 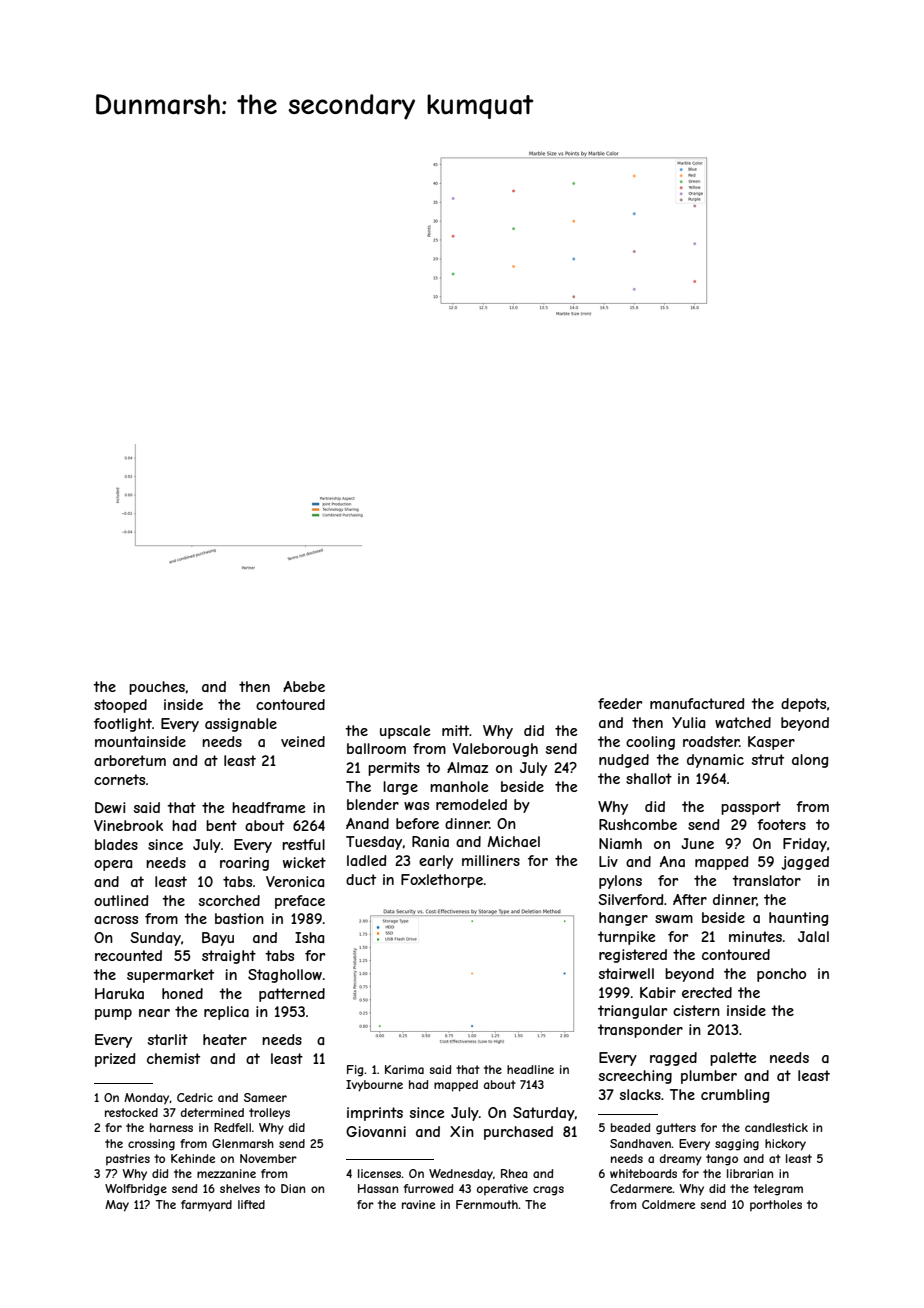 I want to click on Yulia, so click(x=688, y=722).
